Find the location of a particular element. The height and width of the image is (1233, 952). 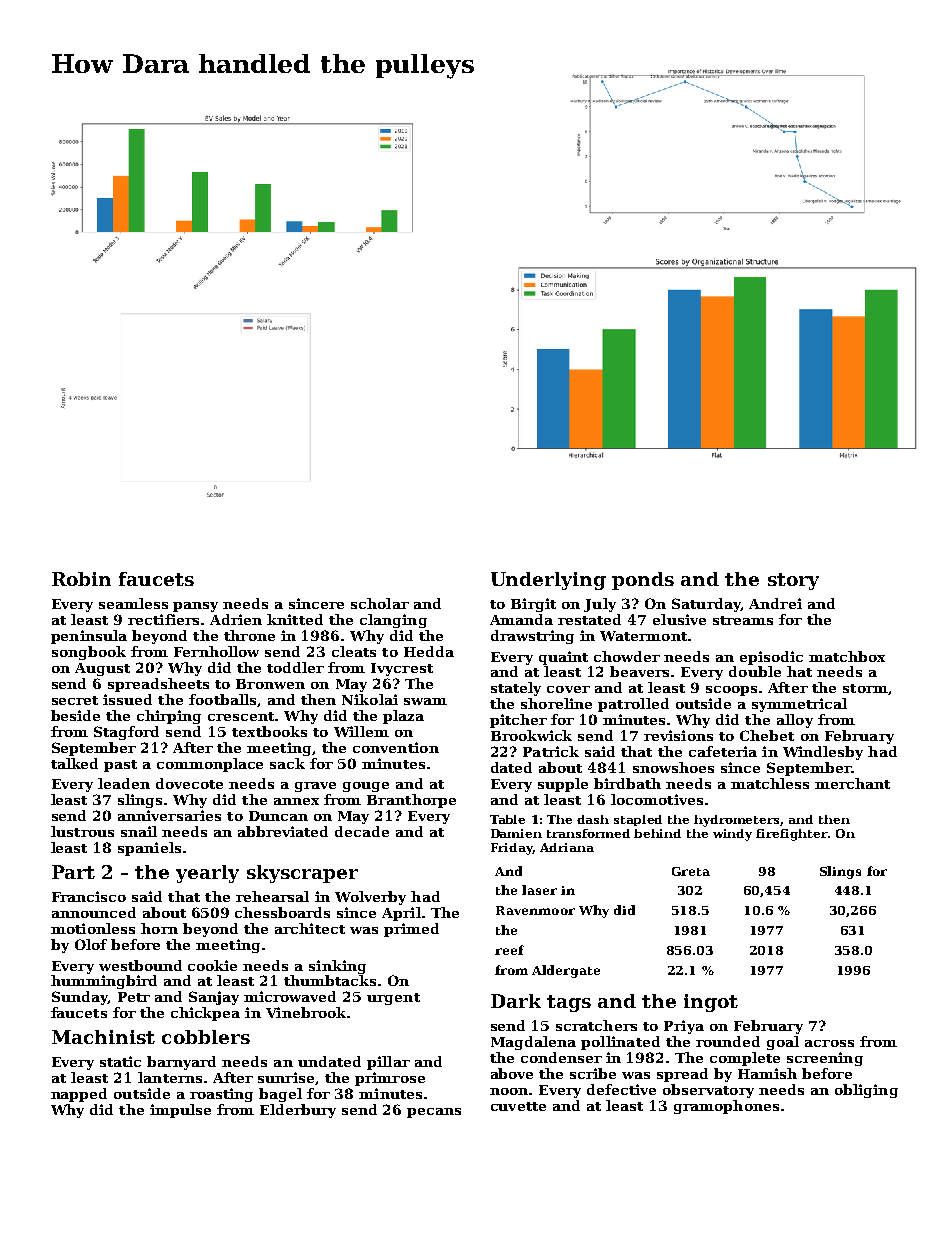

Magdalena is located at coordinates (533, 1043).
